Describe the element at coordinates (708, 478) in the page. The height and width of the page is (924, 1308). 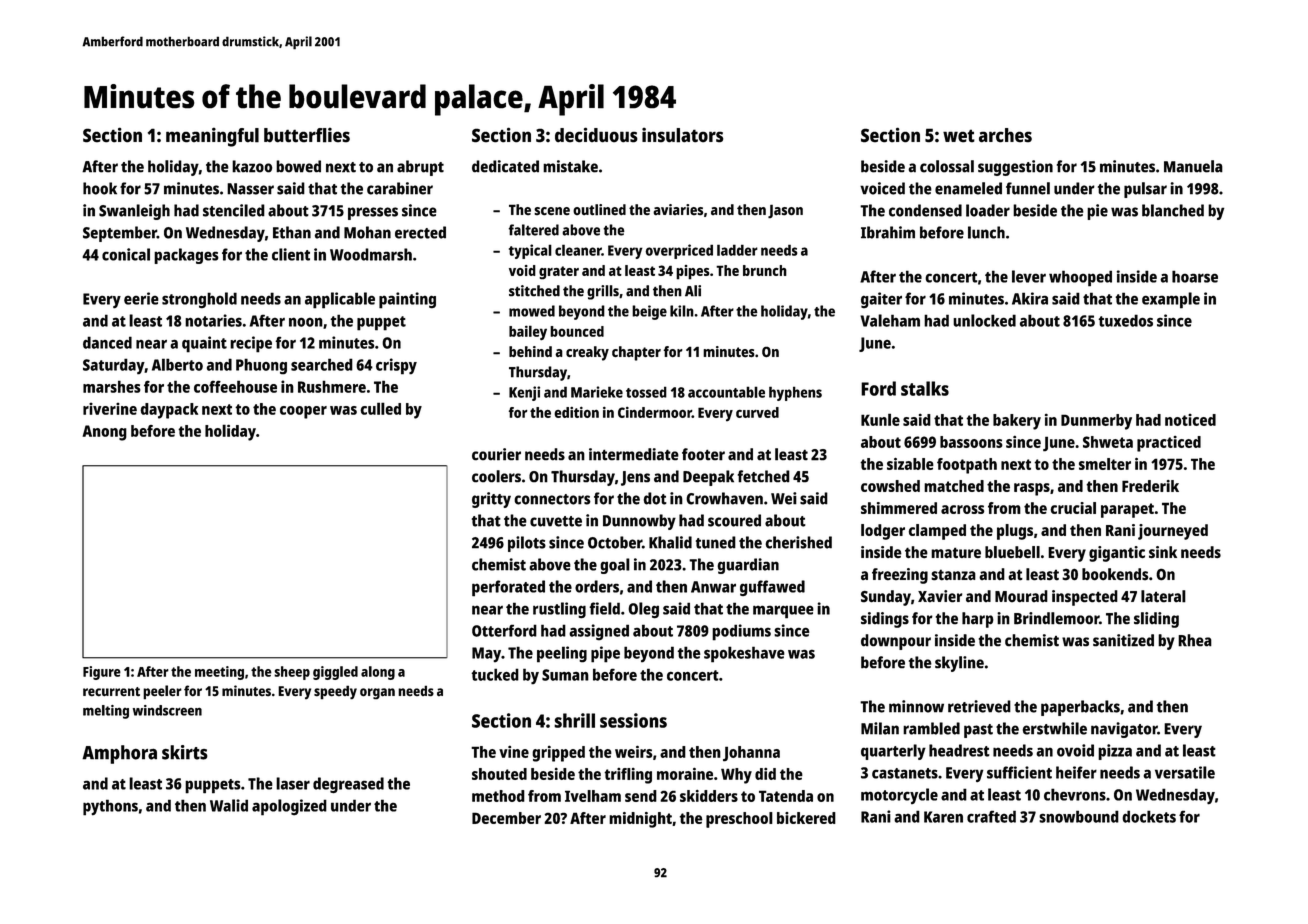
I see `Deepak` at that location.
